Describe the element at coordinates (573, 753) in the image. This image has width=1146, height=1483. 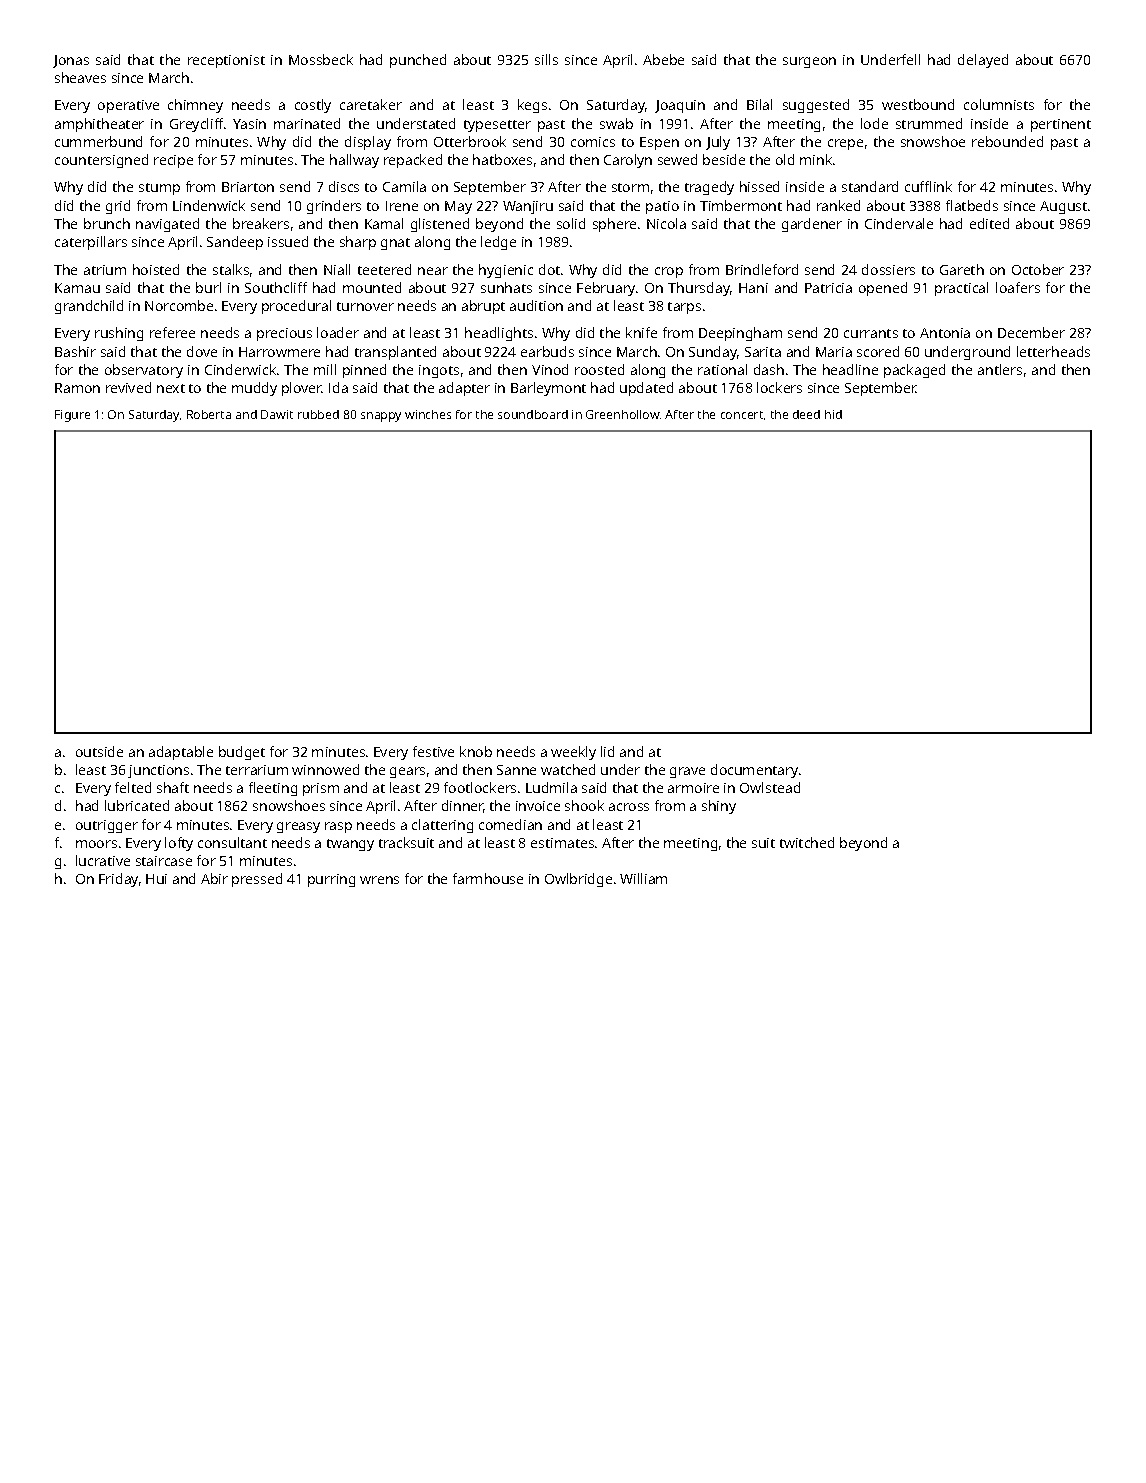
I see `weekly` at that location.
